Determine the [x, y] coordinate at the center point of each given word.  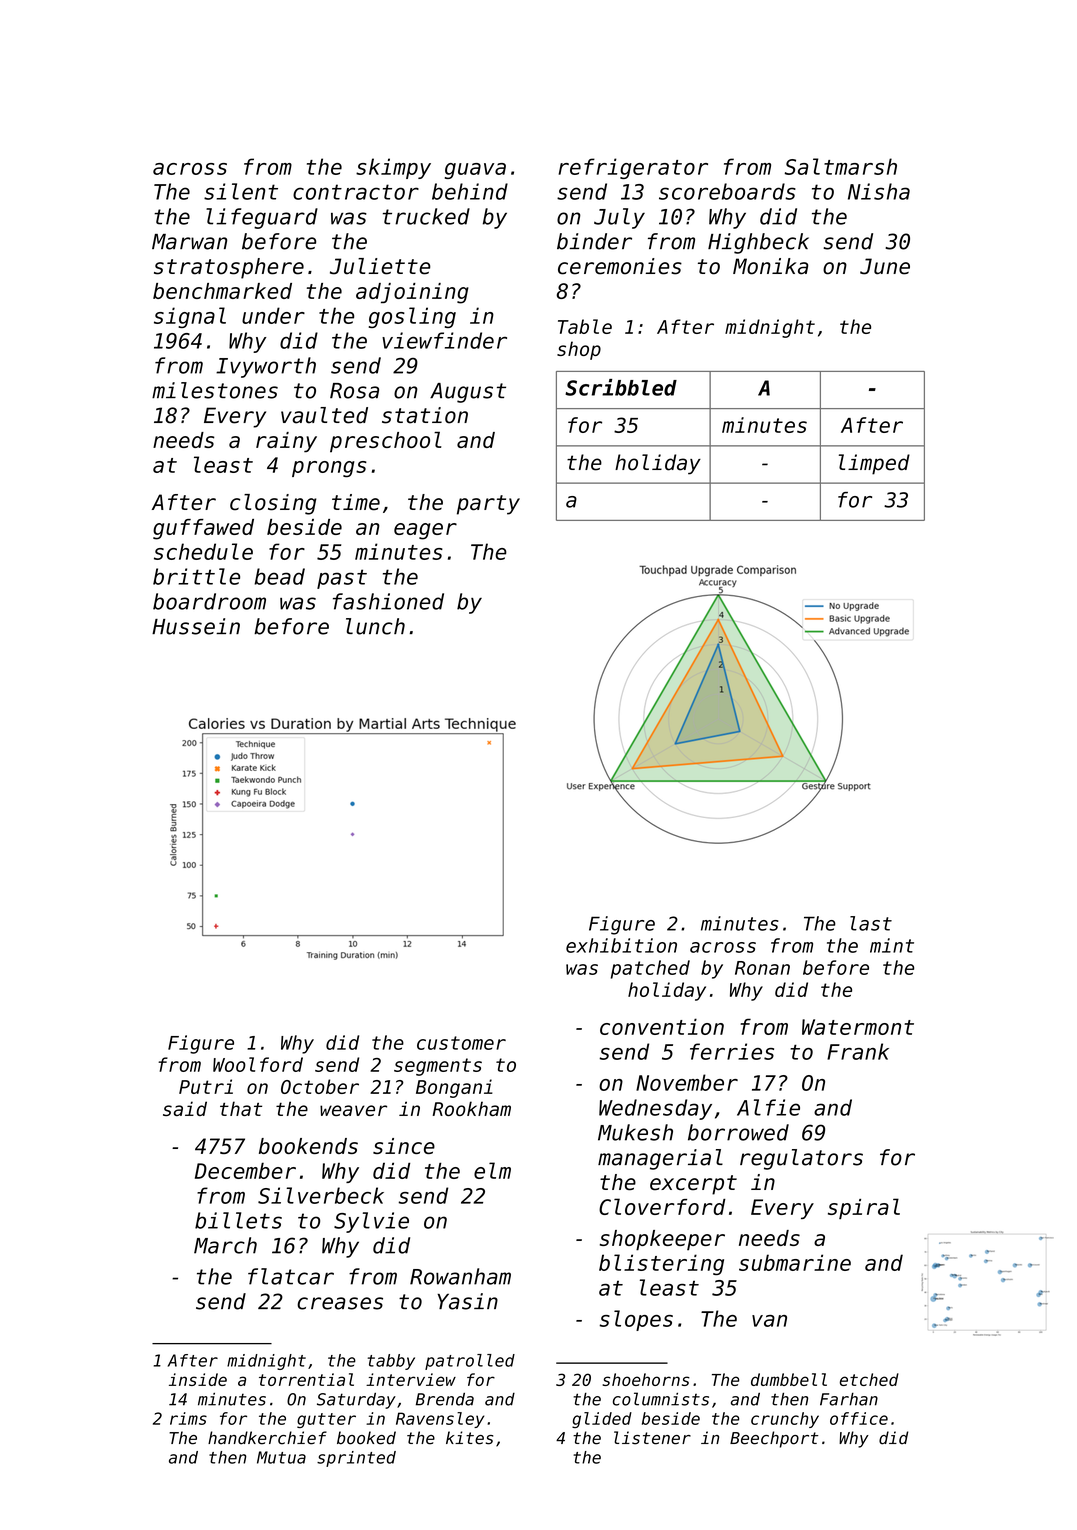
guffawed [203, 529]
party [488, 505]
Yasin [467, 1301]
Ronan [762, 968]
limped [874, 464]
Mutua [281, 1457]
